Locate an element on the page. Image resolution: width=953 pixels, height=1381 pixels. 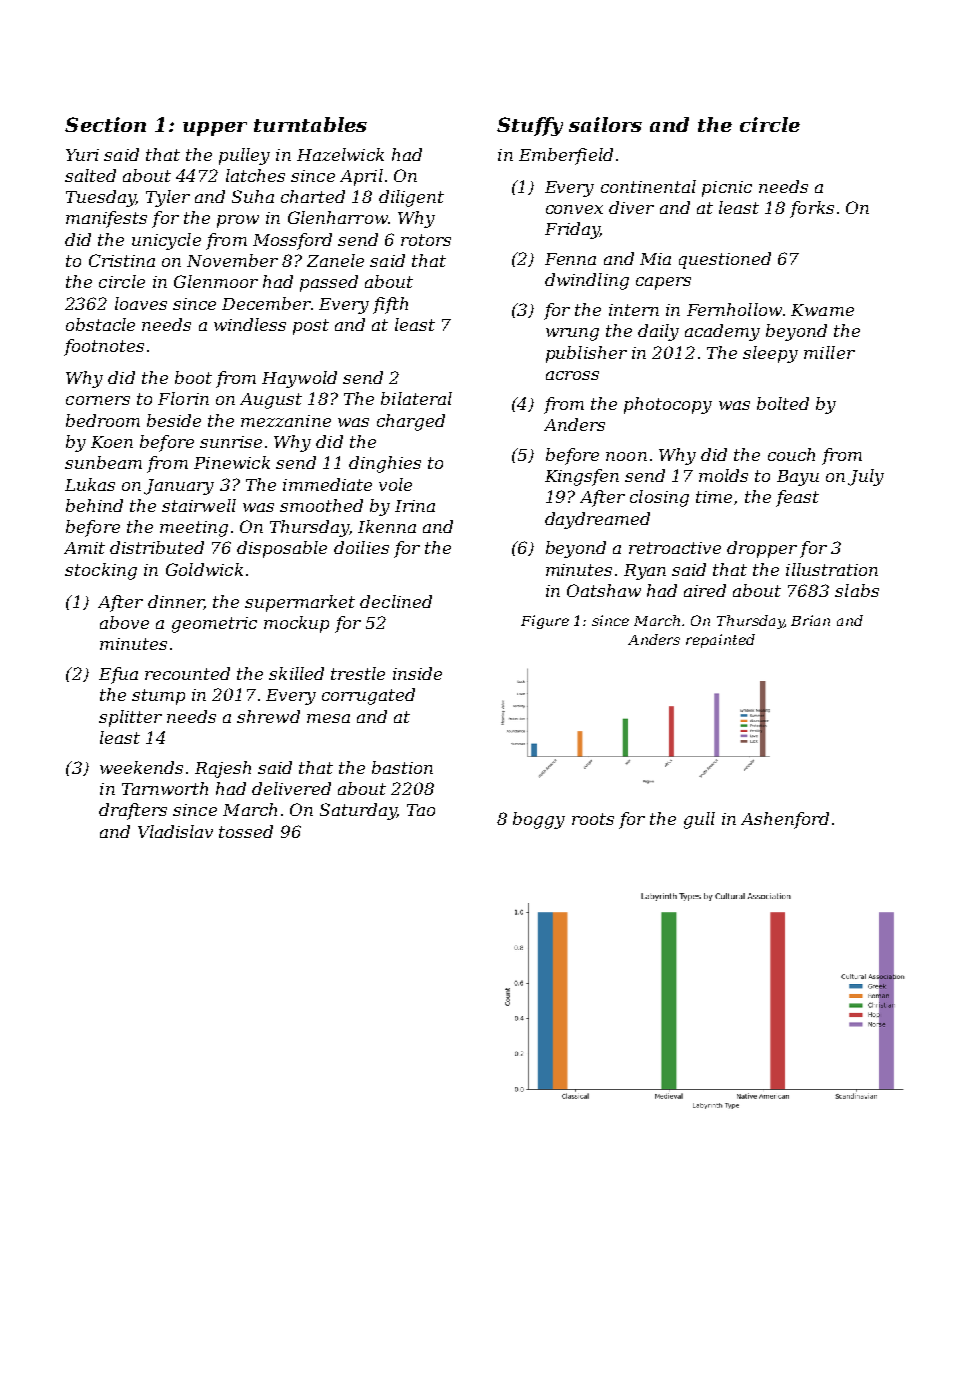
manifests is located at coordinates (106, 219).
